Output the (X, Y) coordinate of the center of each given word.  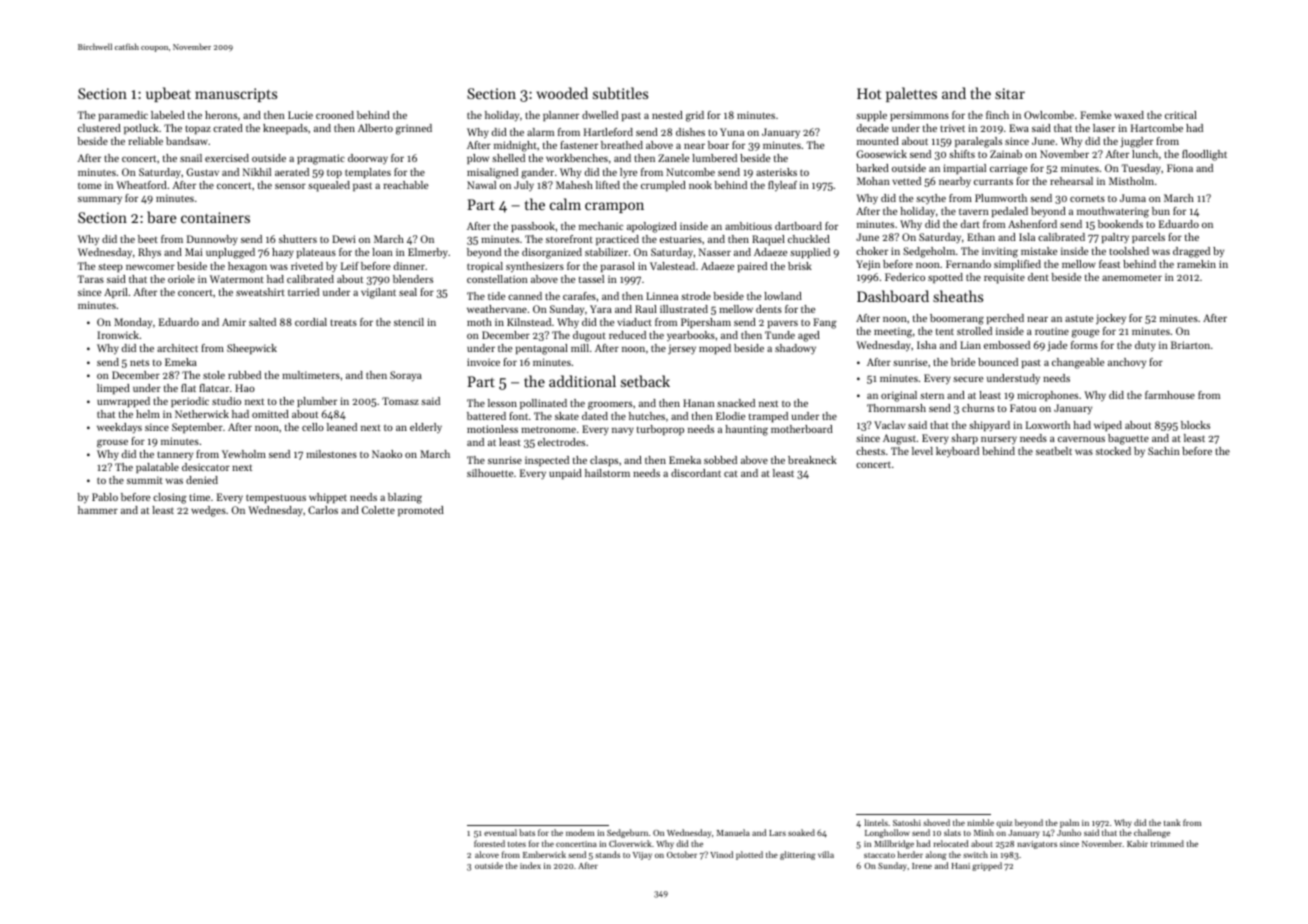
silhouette (490, 473)
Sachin (1164, 451)
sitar (1010, 93)
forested (489, 843)
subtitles (620, 93)
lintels (876, 822)
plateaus (316, 253)
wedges (208, 511)
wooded (562, 93)
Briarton (1190, 345)
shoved (936, 822)
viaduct (634, 322)
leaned (342, 427)
